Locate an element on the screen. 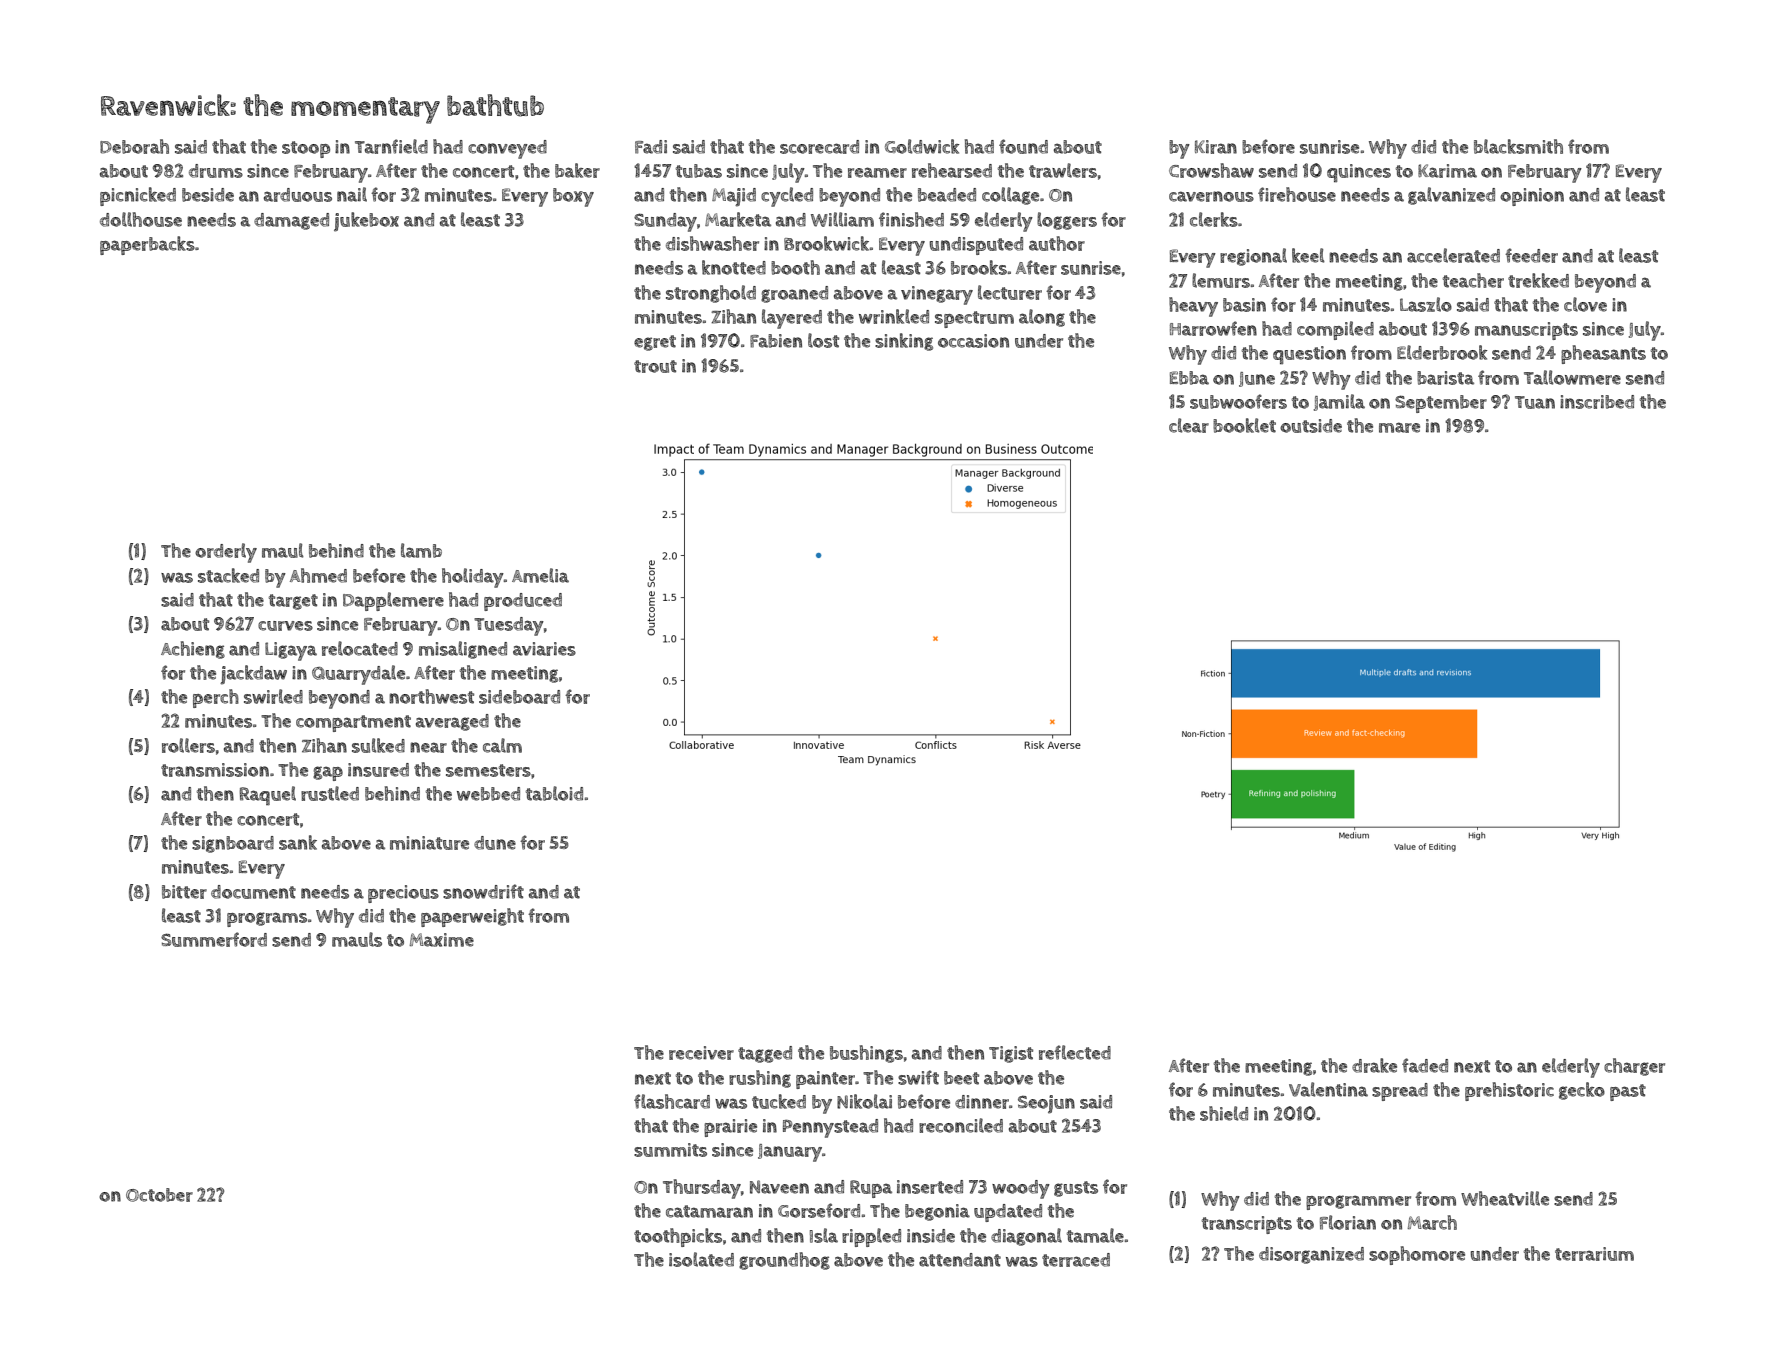  toothpicks is located at coordinates (678, 1237).
